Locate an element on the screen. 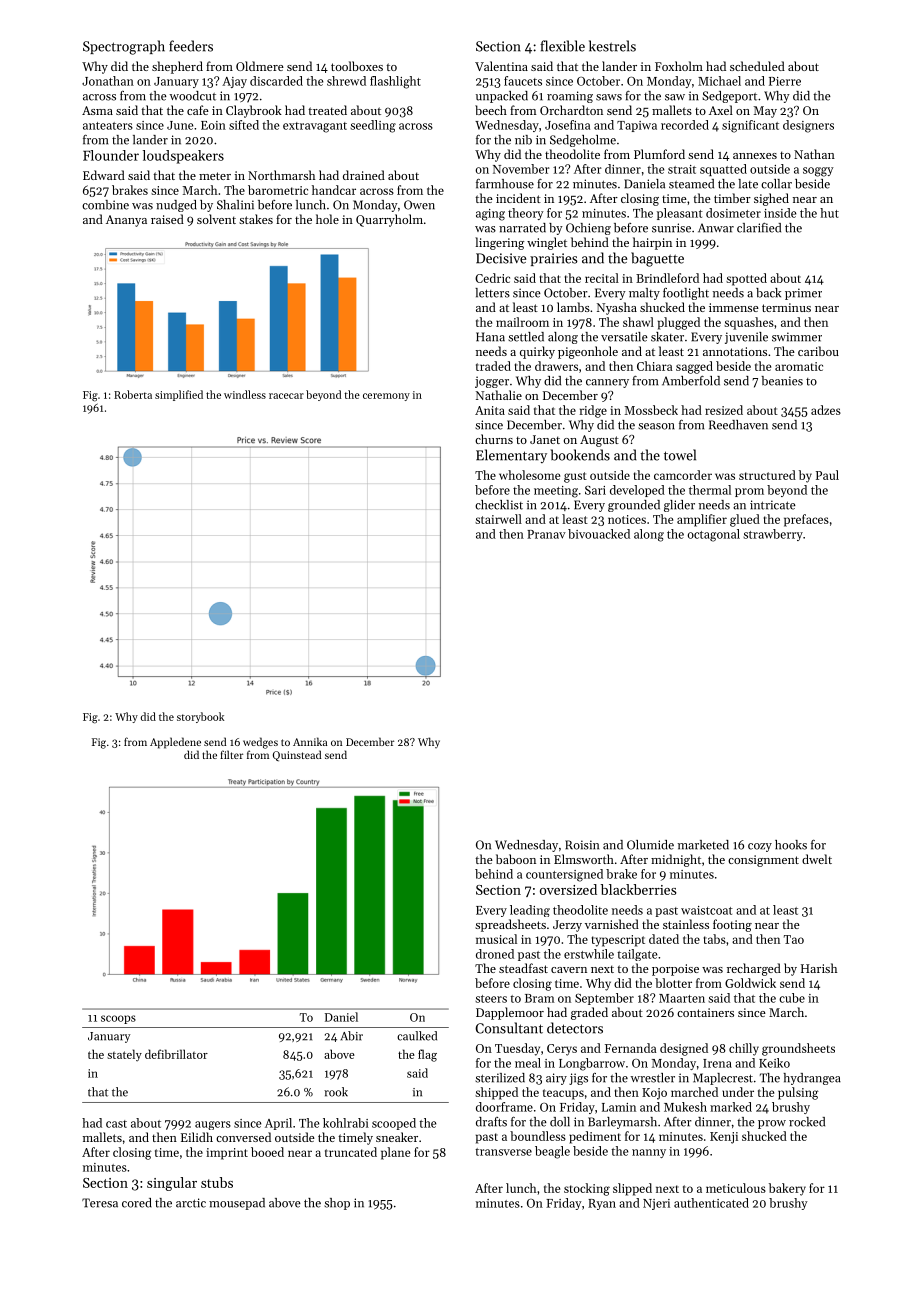  Quinstead is located at coordinates (297, 756).
